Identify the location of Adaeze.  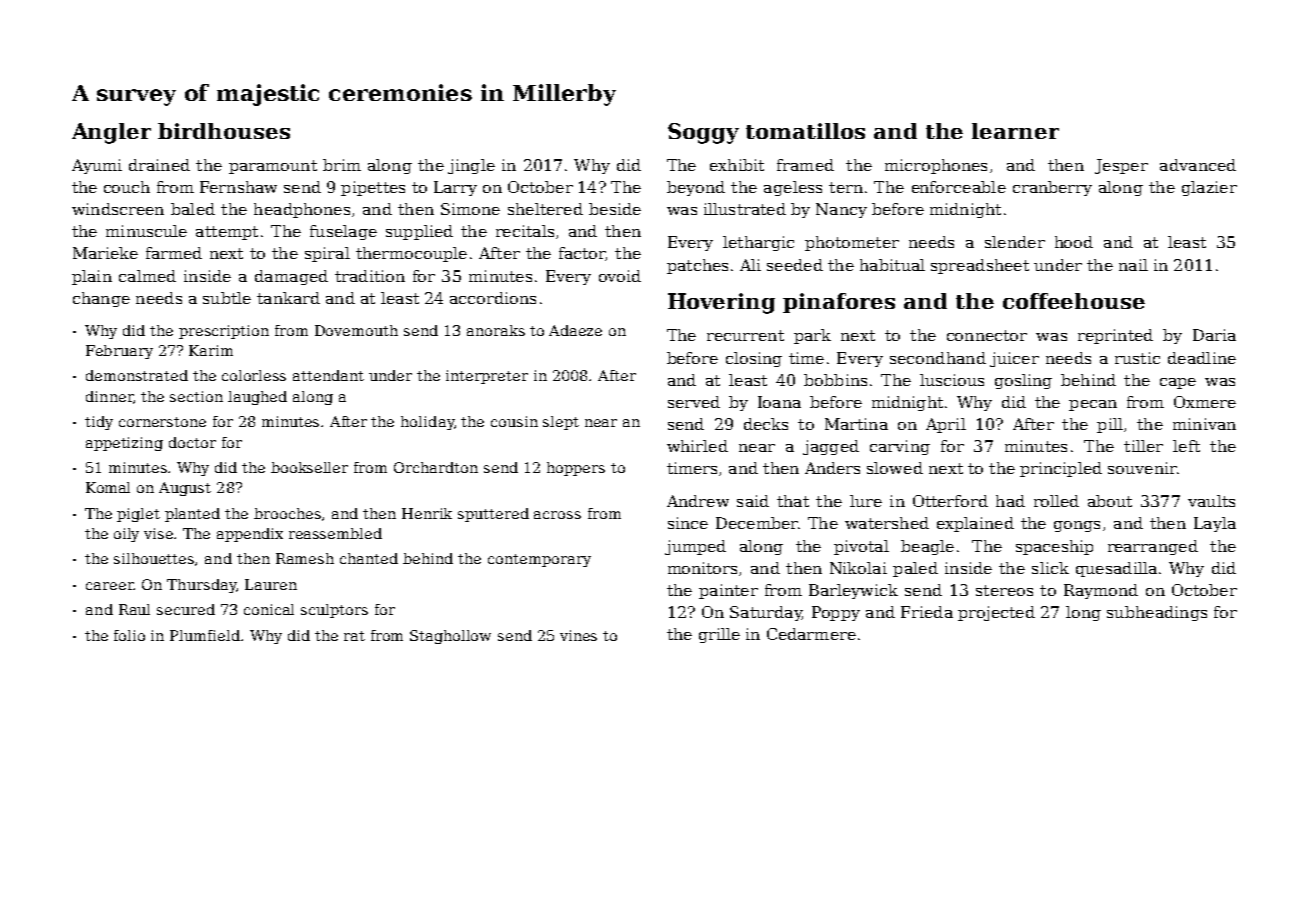
(575, 330).
